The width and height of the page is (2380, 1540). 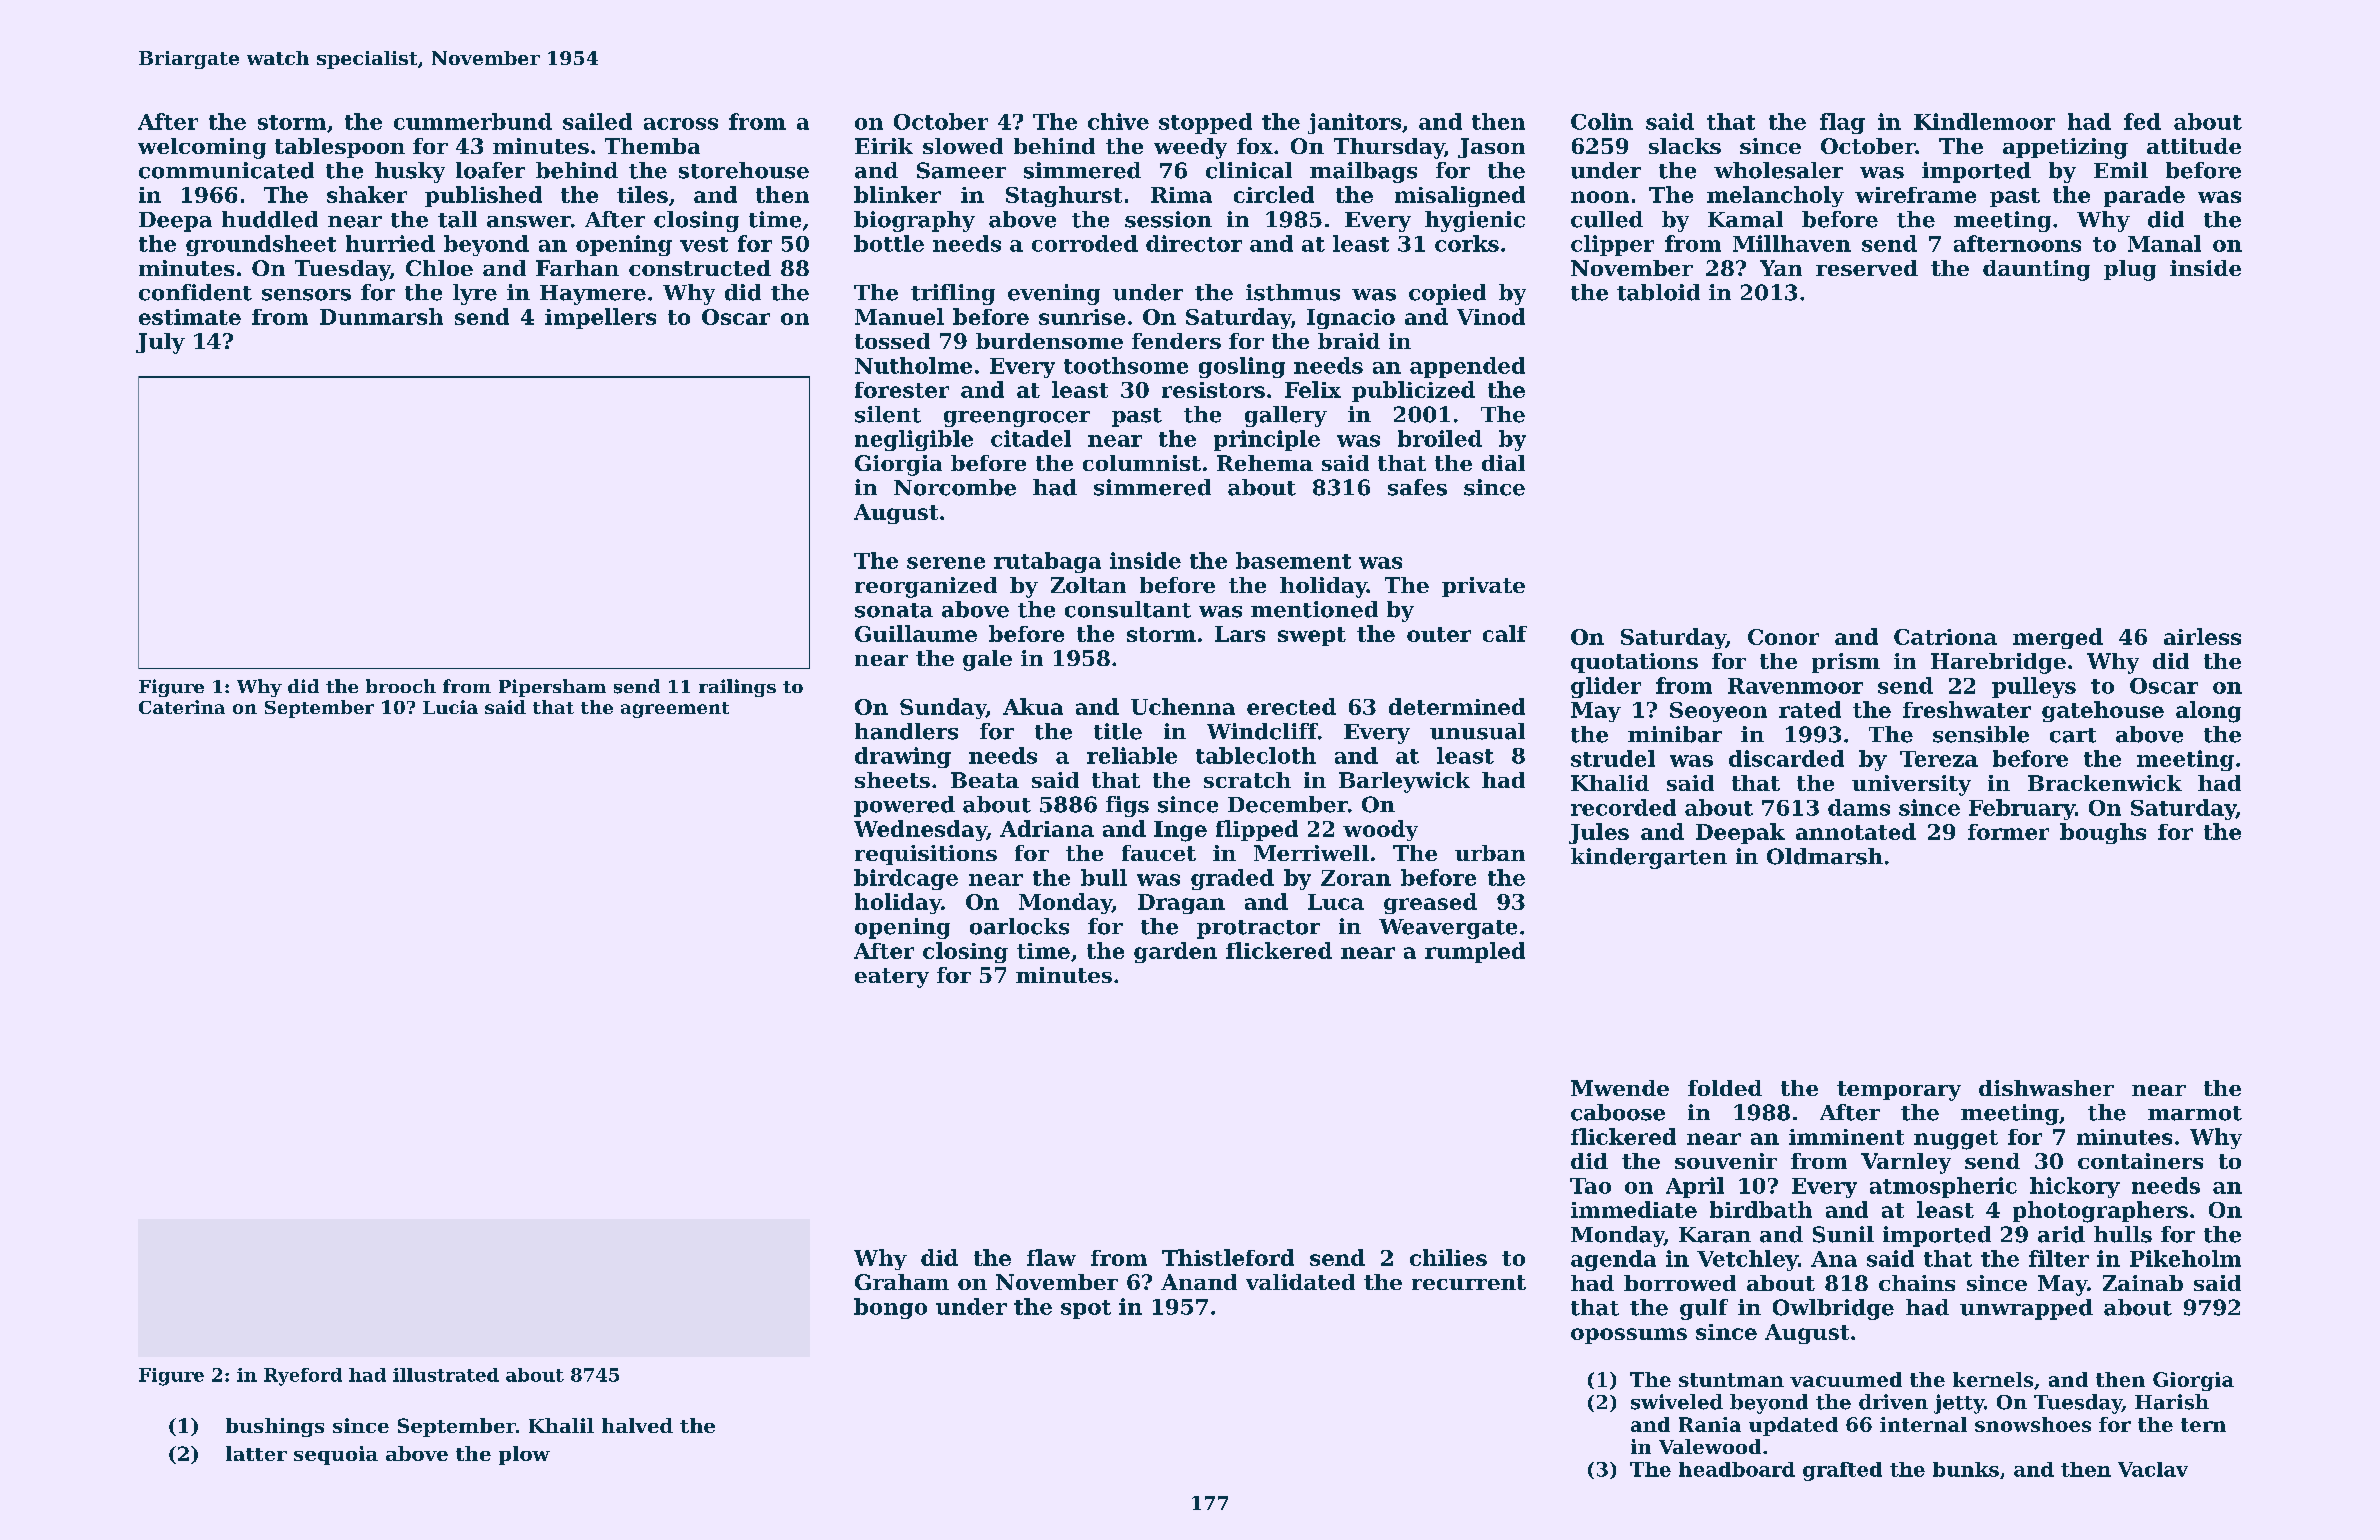 I want to click on Khalil, so click(x=561, y=1425).
